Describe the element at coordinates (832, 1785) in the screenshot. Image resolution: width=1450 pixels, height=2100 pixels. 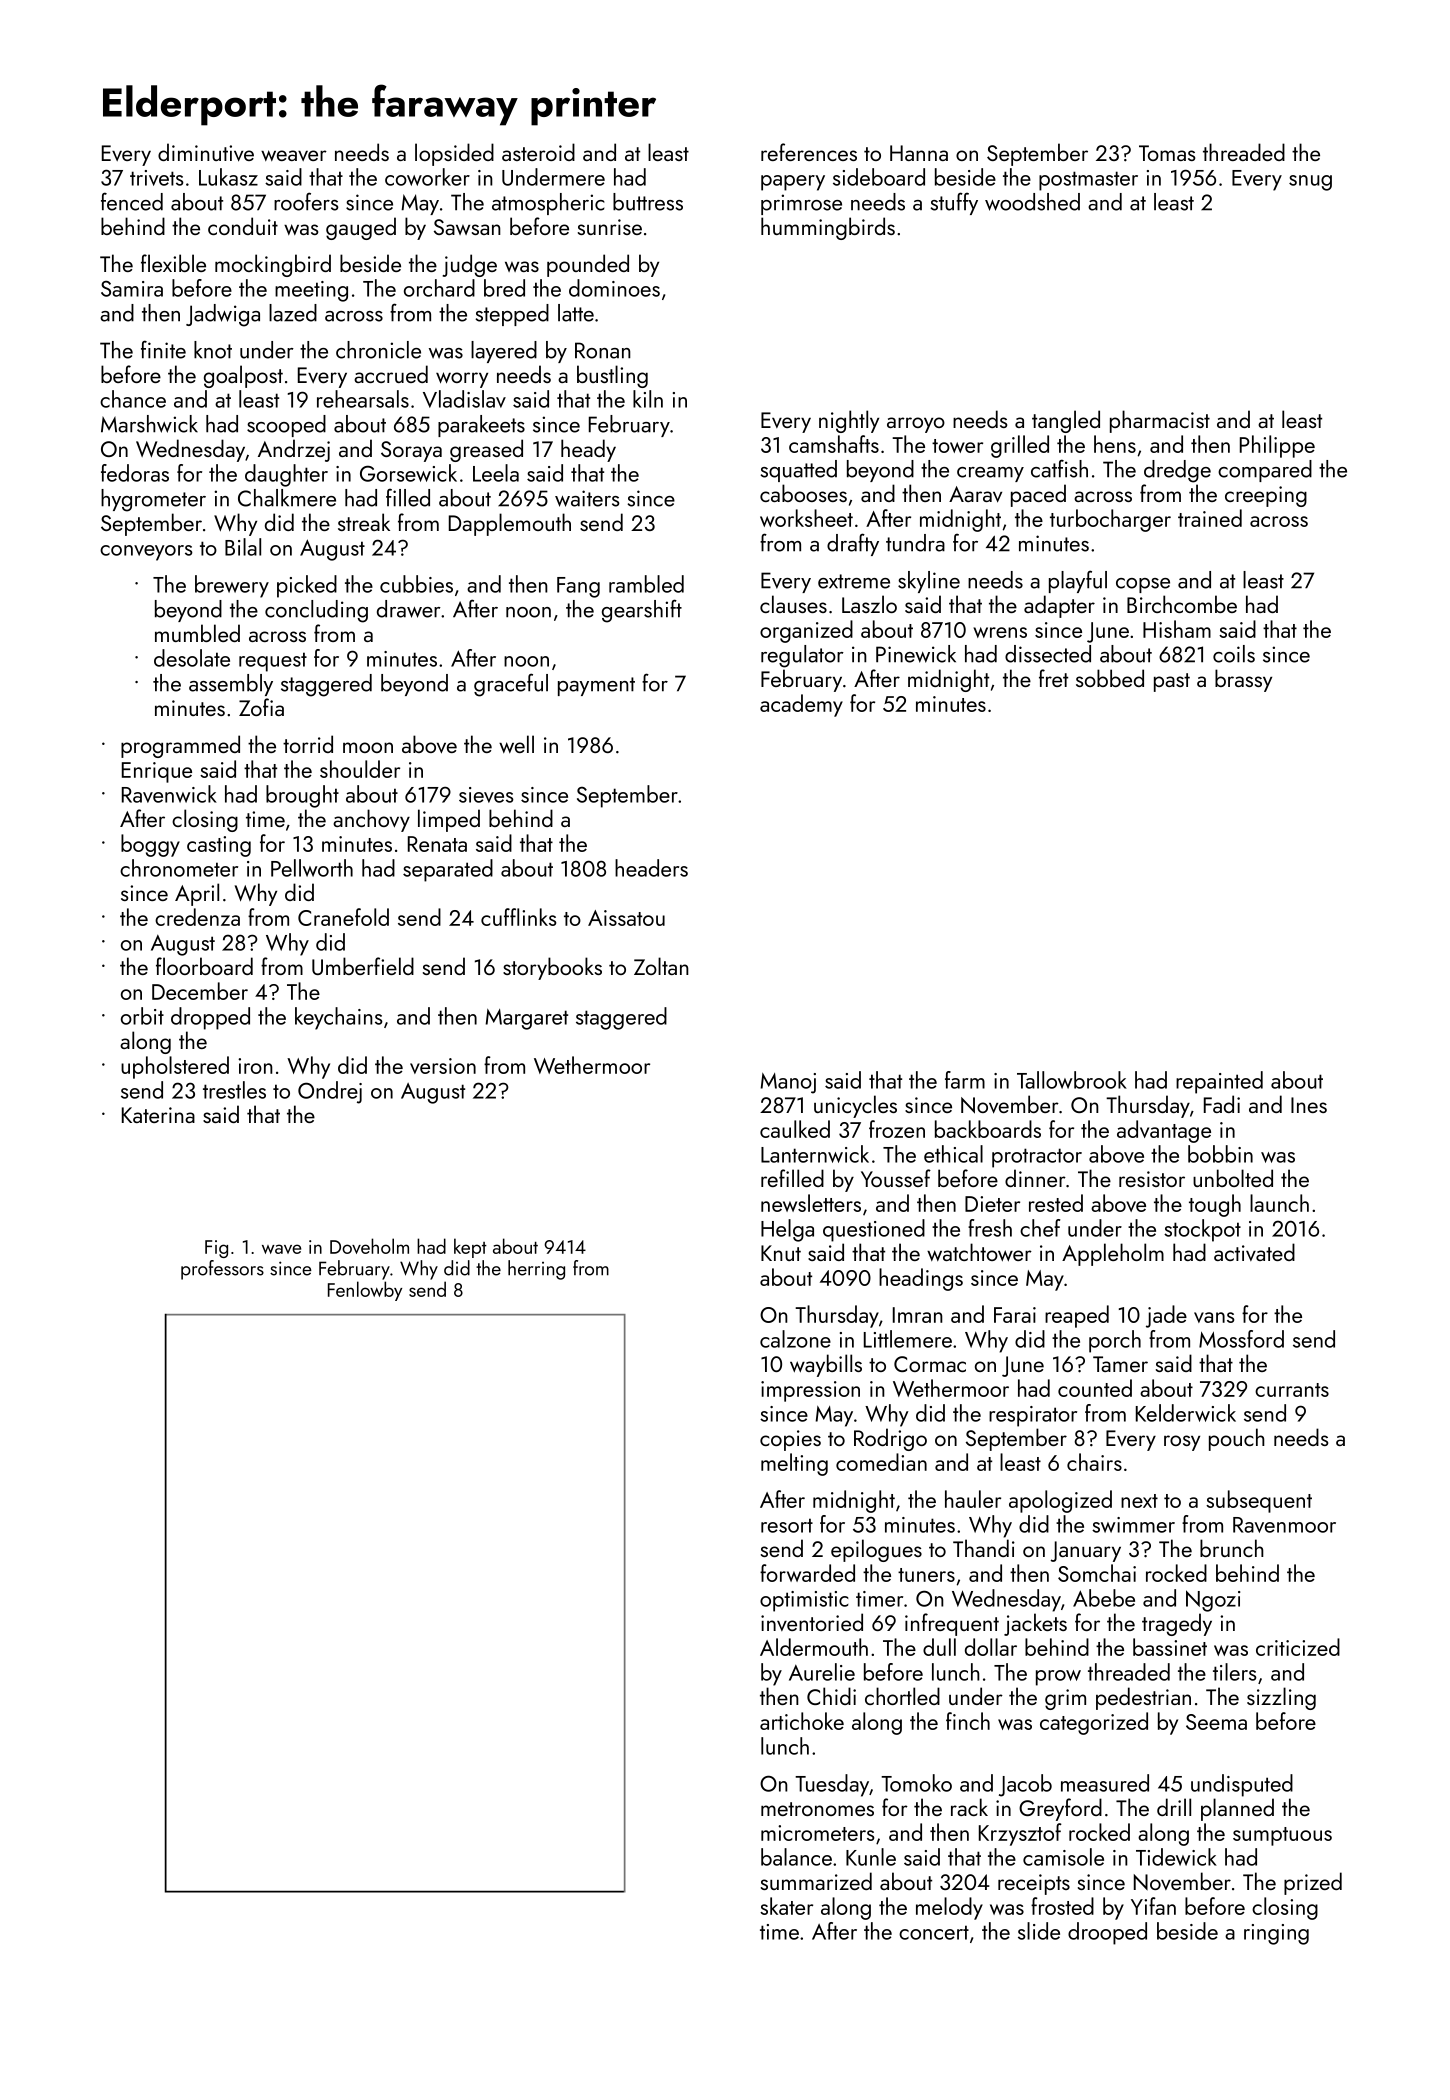
I see `Tuesday` at that location.
